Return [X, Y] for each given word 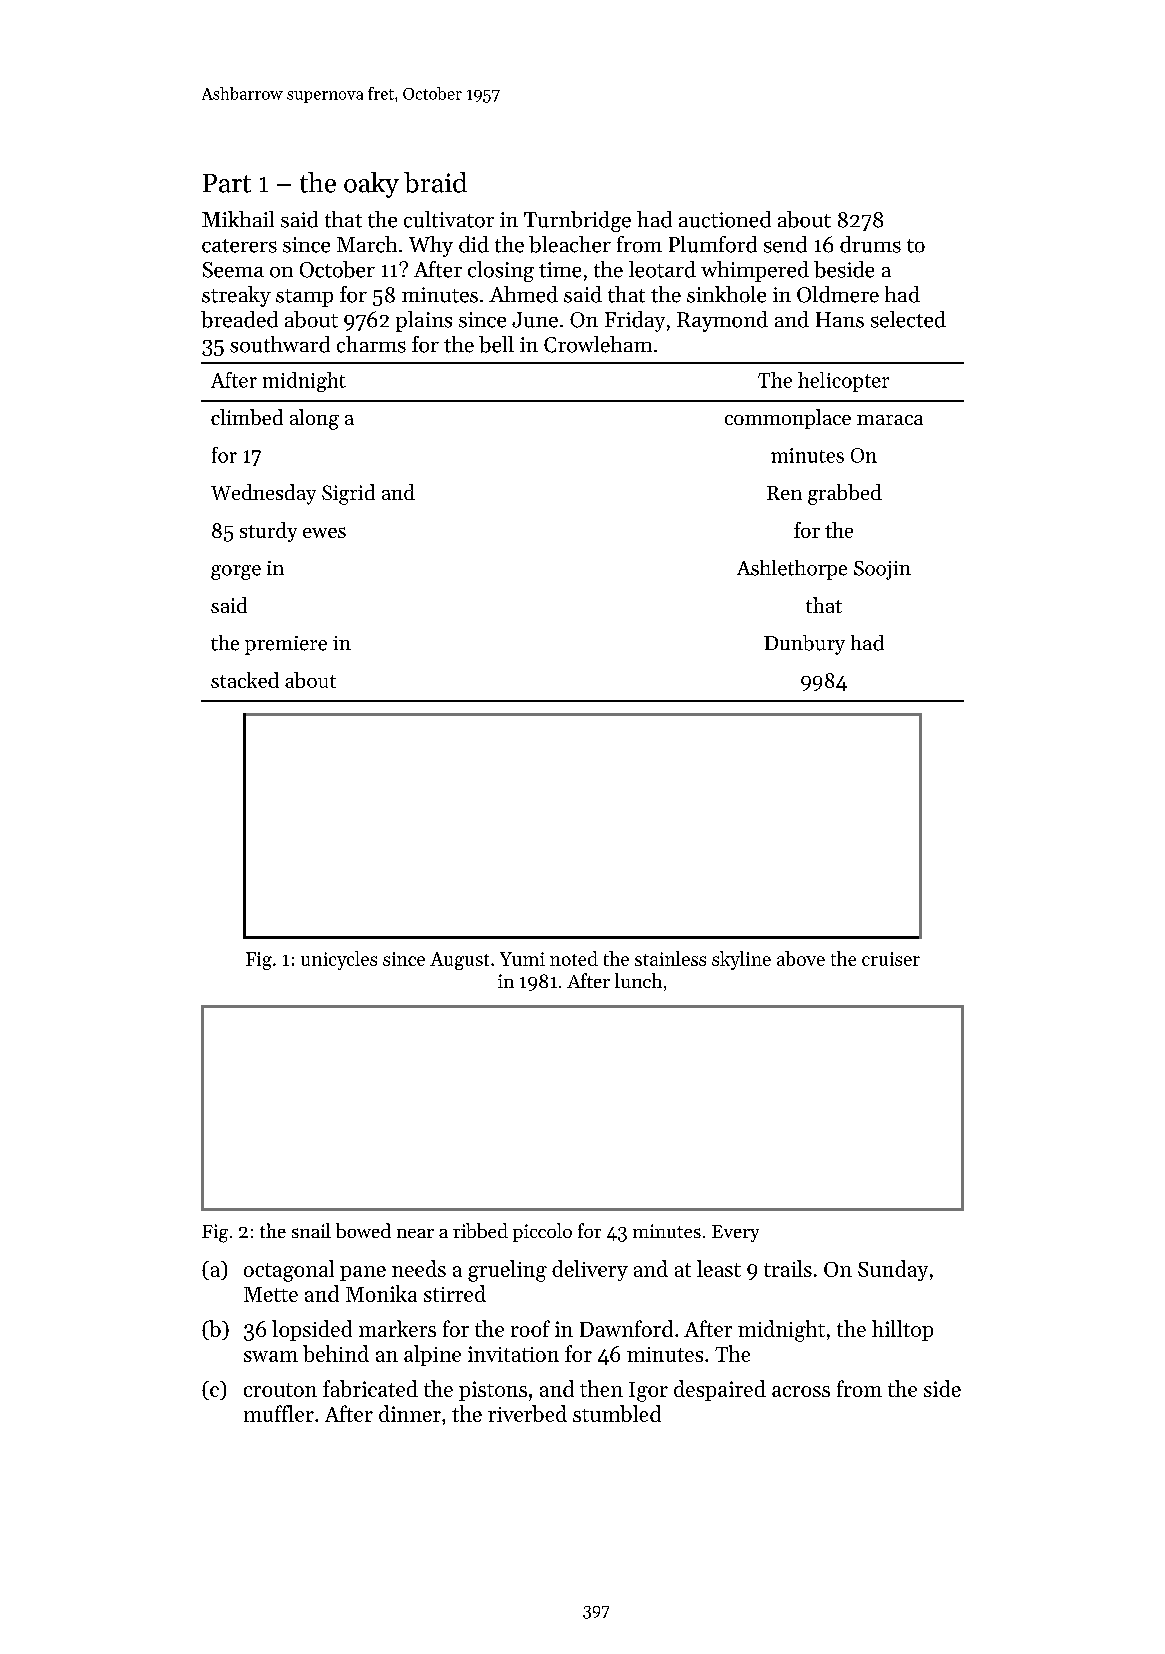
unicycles [339, 960]
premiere [286, 645]
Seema [233, 270]
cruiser [891, 959]
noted [574, 958]
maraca [890, 420]
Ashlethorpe [792, 570]
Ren [784, 493]
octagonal [289, 1271]
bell [496, 344]
